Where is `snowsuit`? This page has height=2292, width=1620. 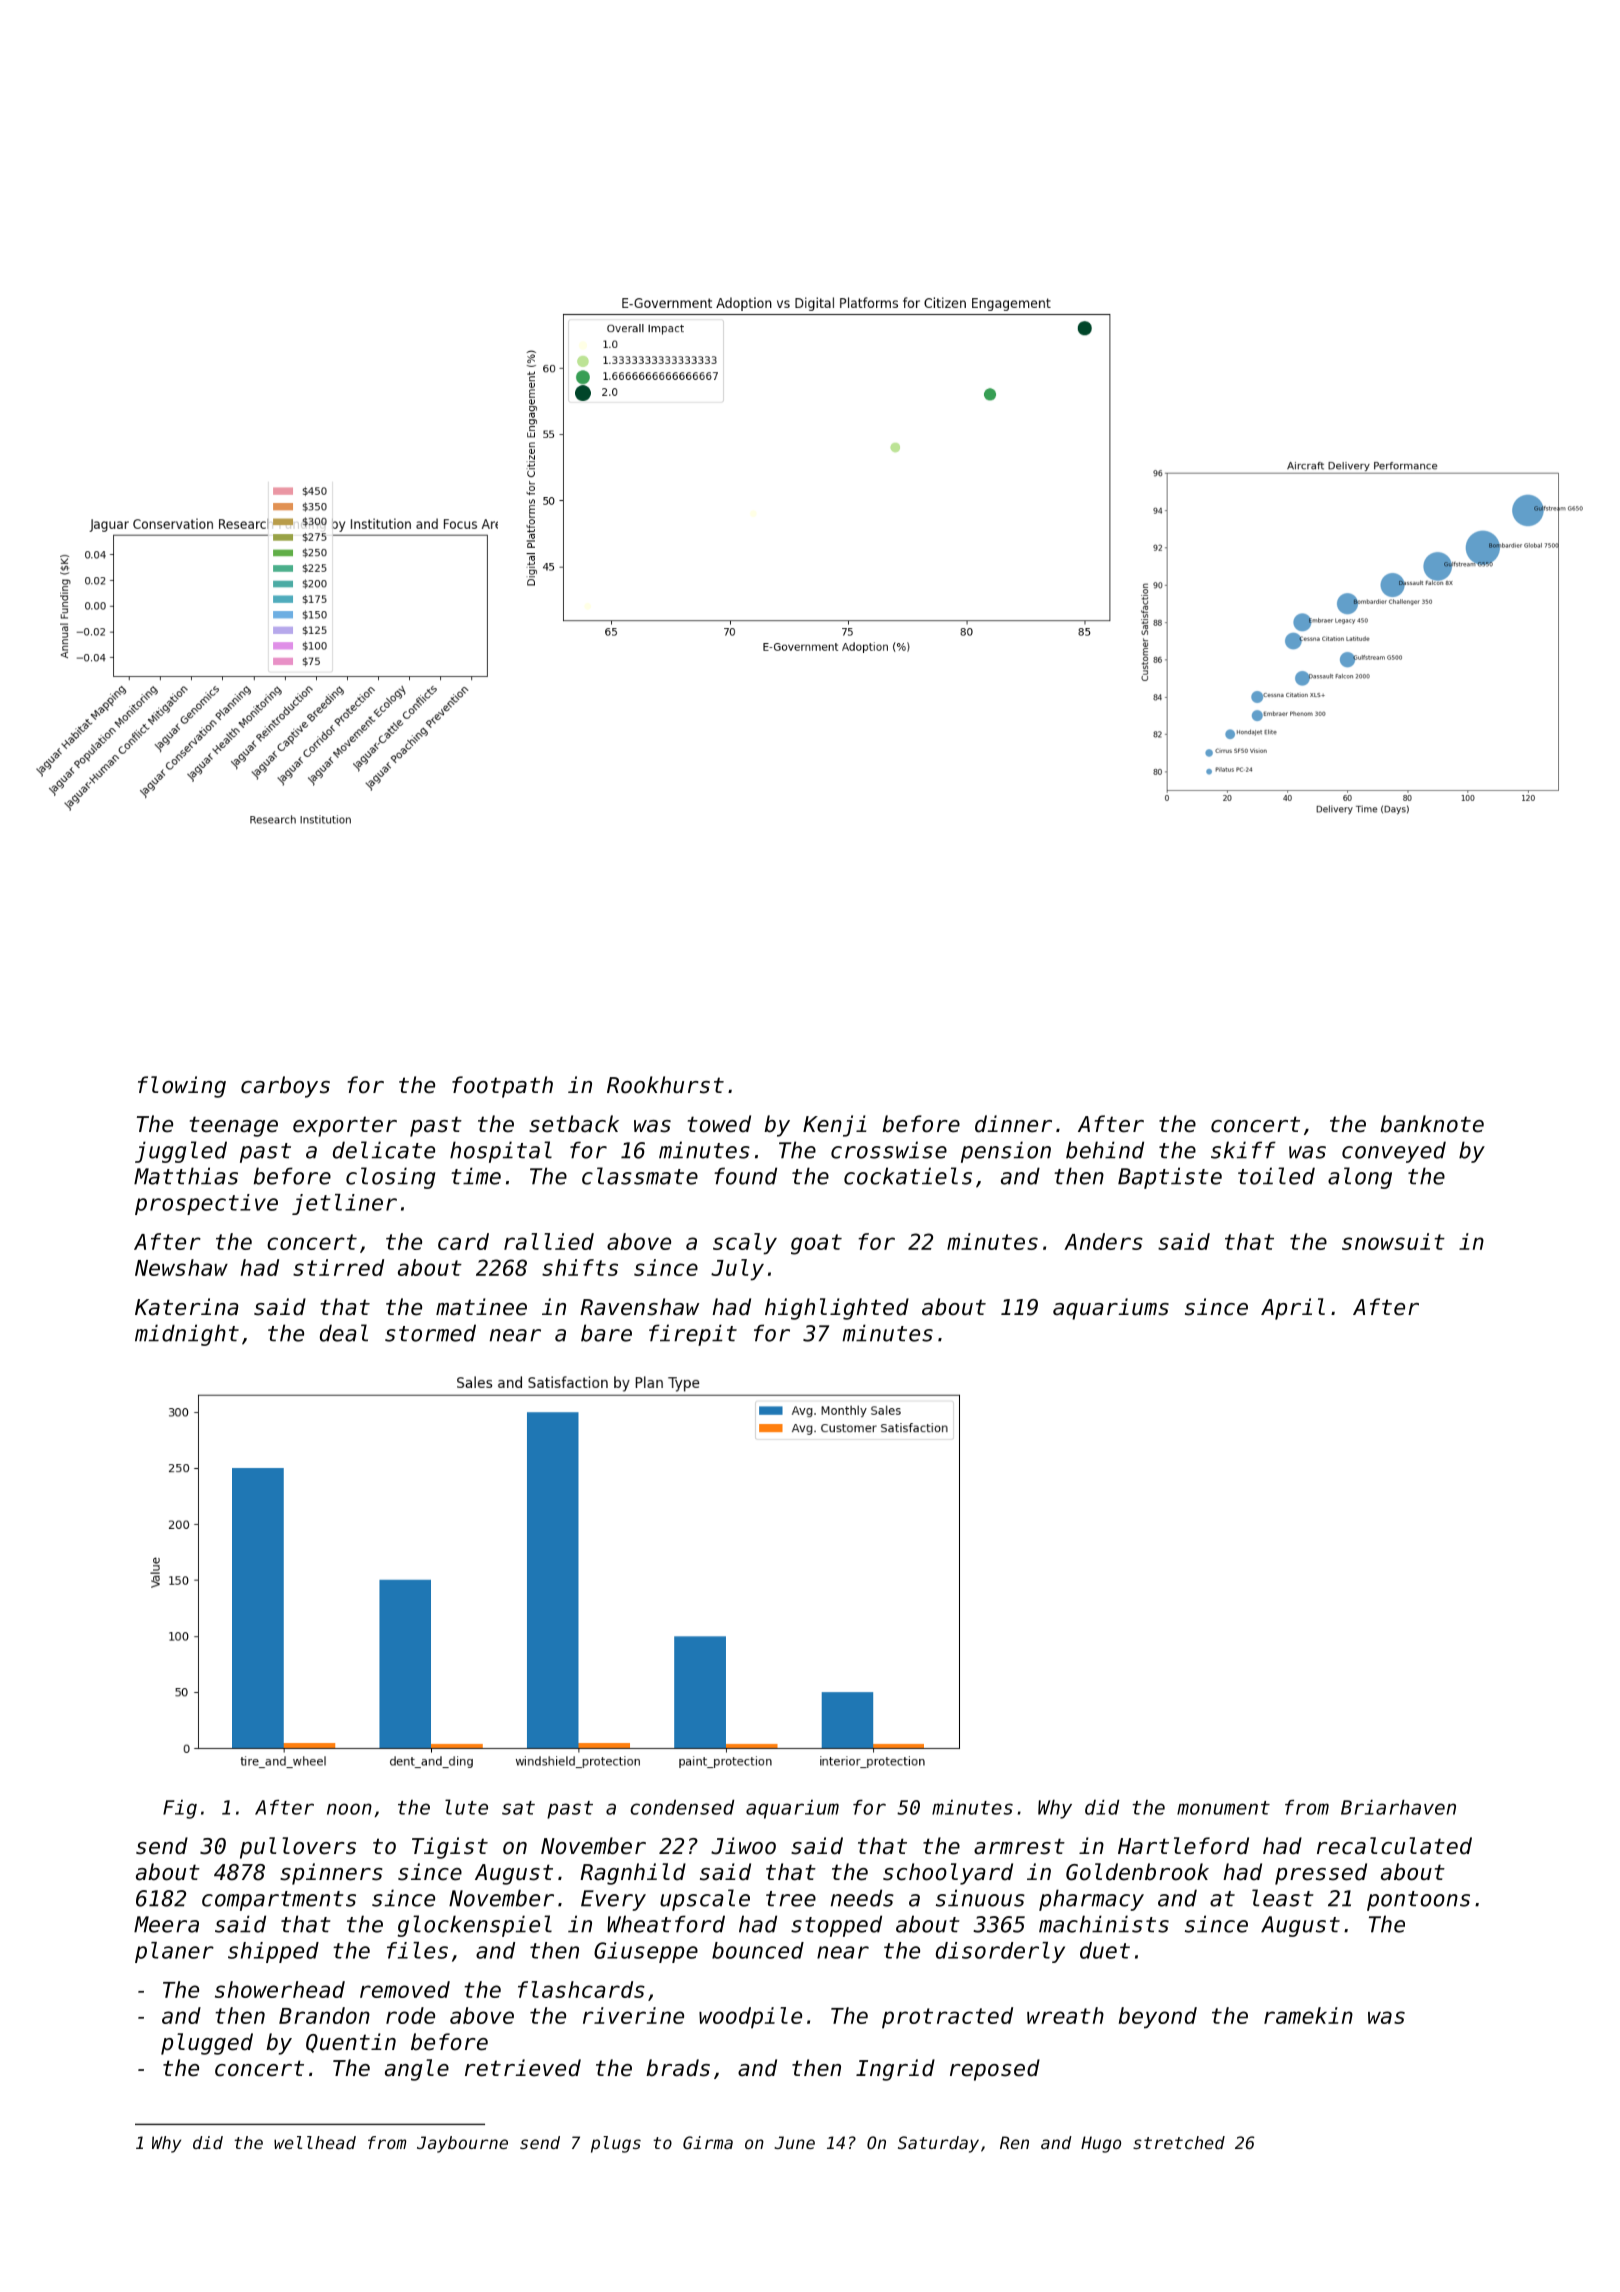 snowsuit is located at coordinates (1393, 1241).
